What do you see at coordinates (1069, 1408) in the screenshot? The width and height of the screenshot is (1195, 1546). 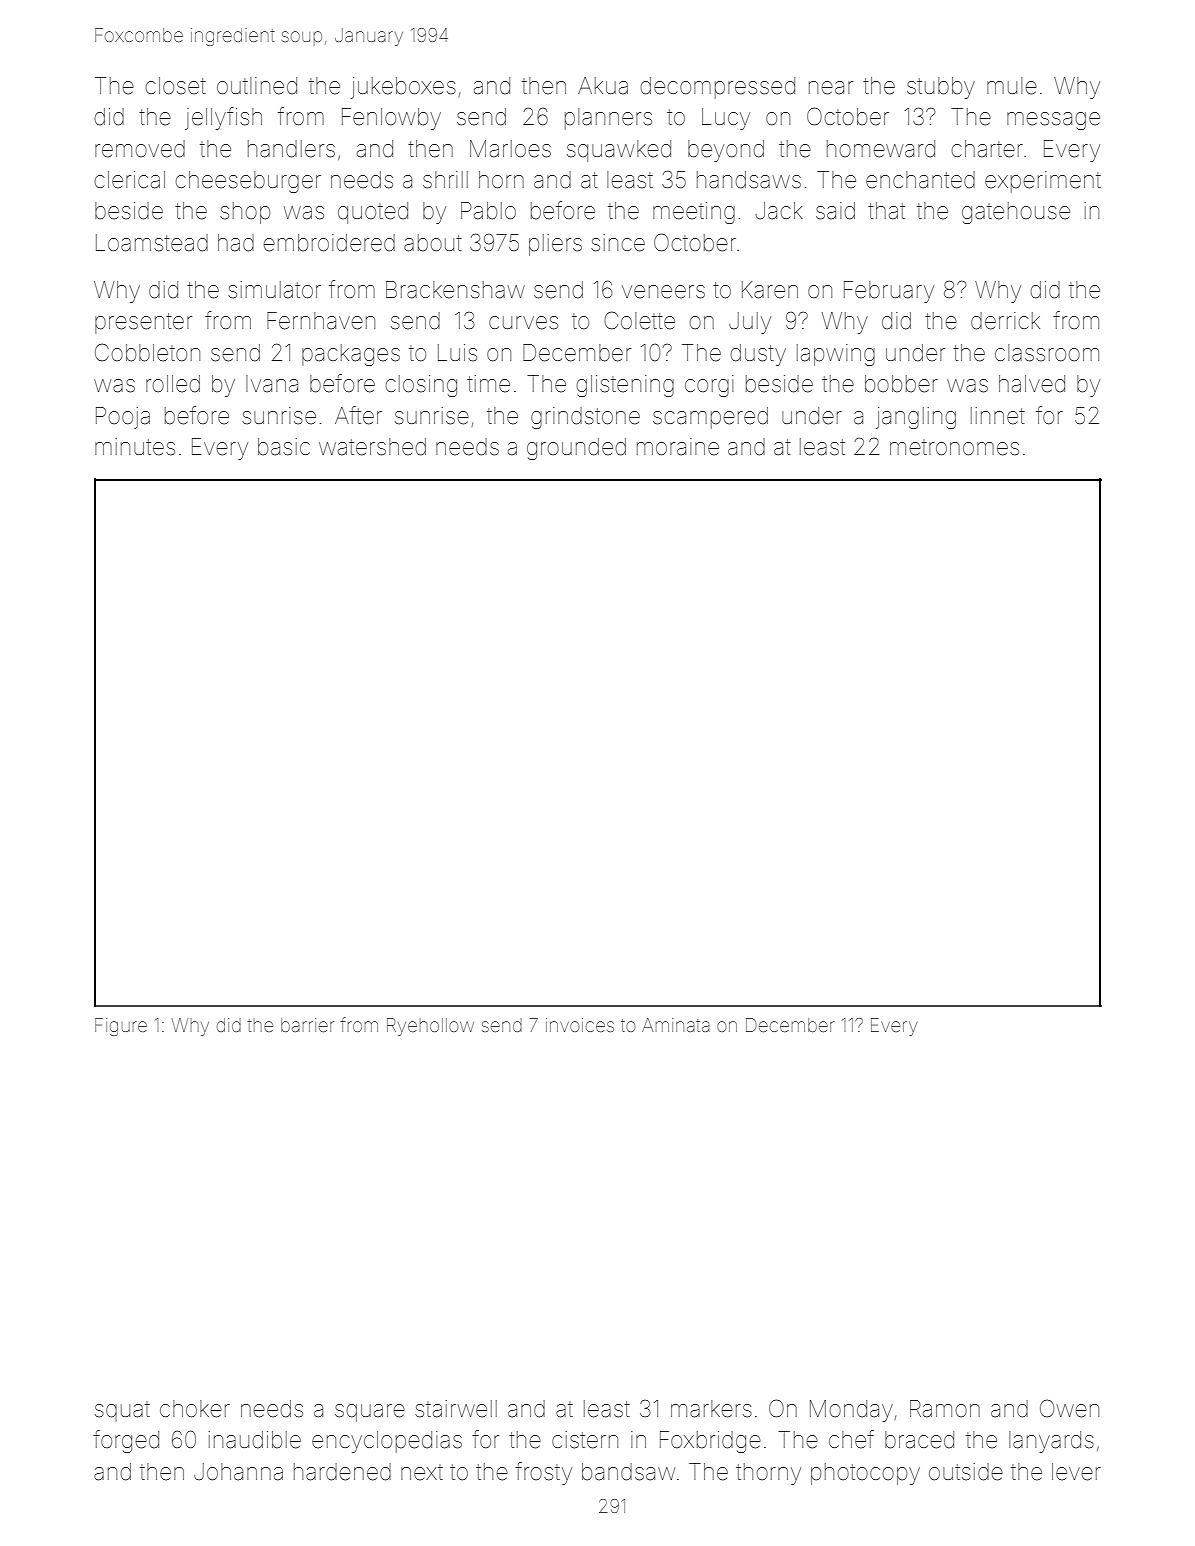 I see `Owen` at bounding box center [1069, 1408].
